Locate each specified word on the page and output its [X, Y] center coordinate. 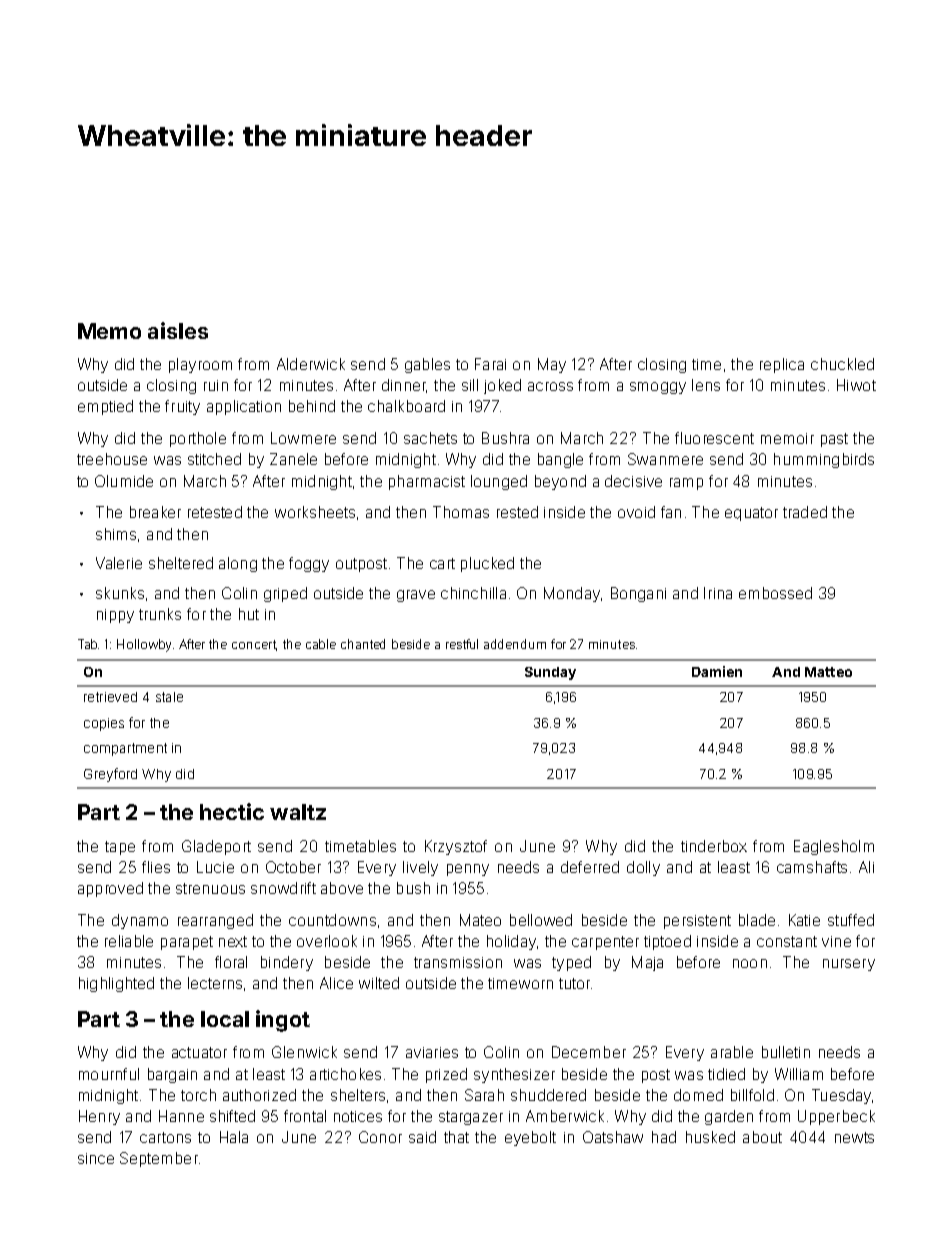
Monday [572, 594]
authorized [259, 1095]
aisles [178, 330]
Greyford [110, 775]
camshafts [812, 867]
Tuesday [841, 1096]
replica [782, 365]
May [552, 365]
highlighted [116, 984]
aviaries [432, 1052]
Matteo [828, 672]
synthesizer [514, 1075]
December [589, 1052]
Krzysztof [456, 847]
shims [116, 534]
